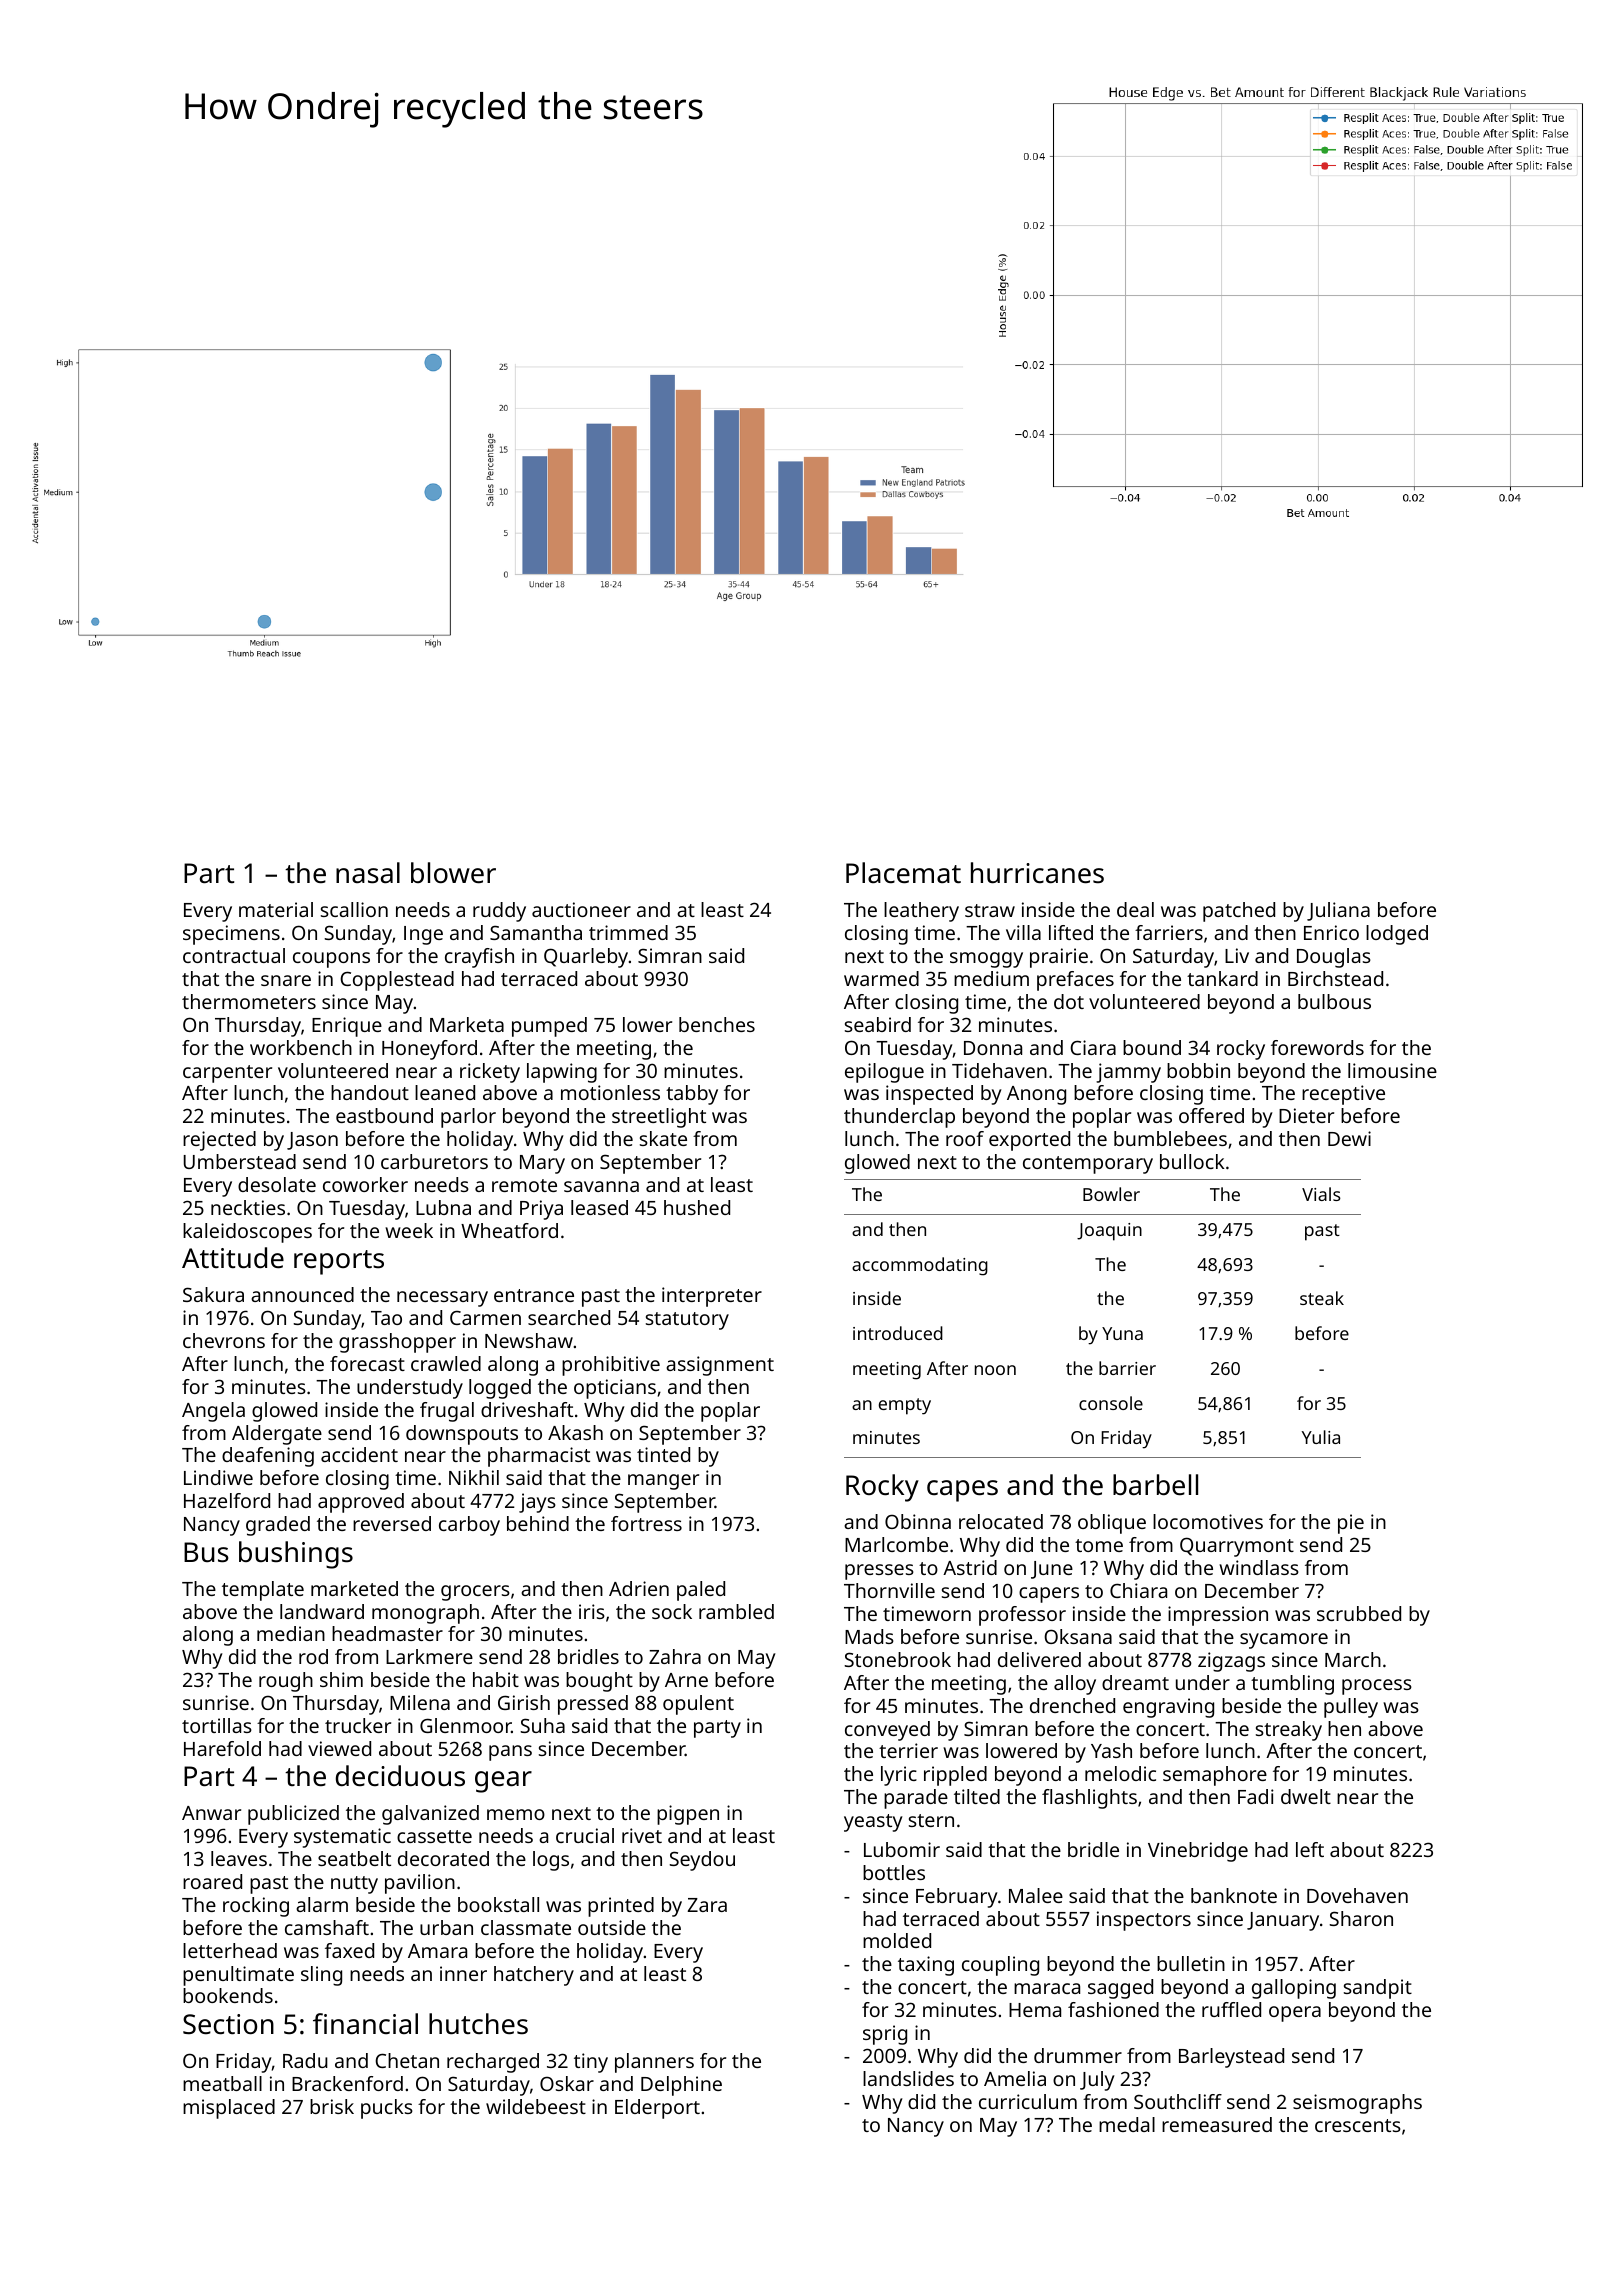 This document has height=2292, width=1620. I want to click on Placemat, so click(903, 872).
